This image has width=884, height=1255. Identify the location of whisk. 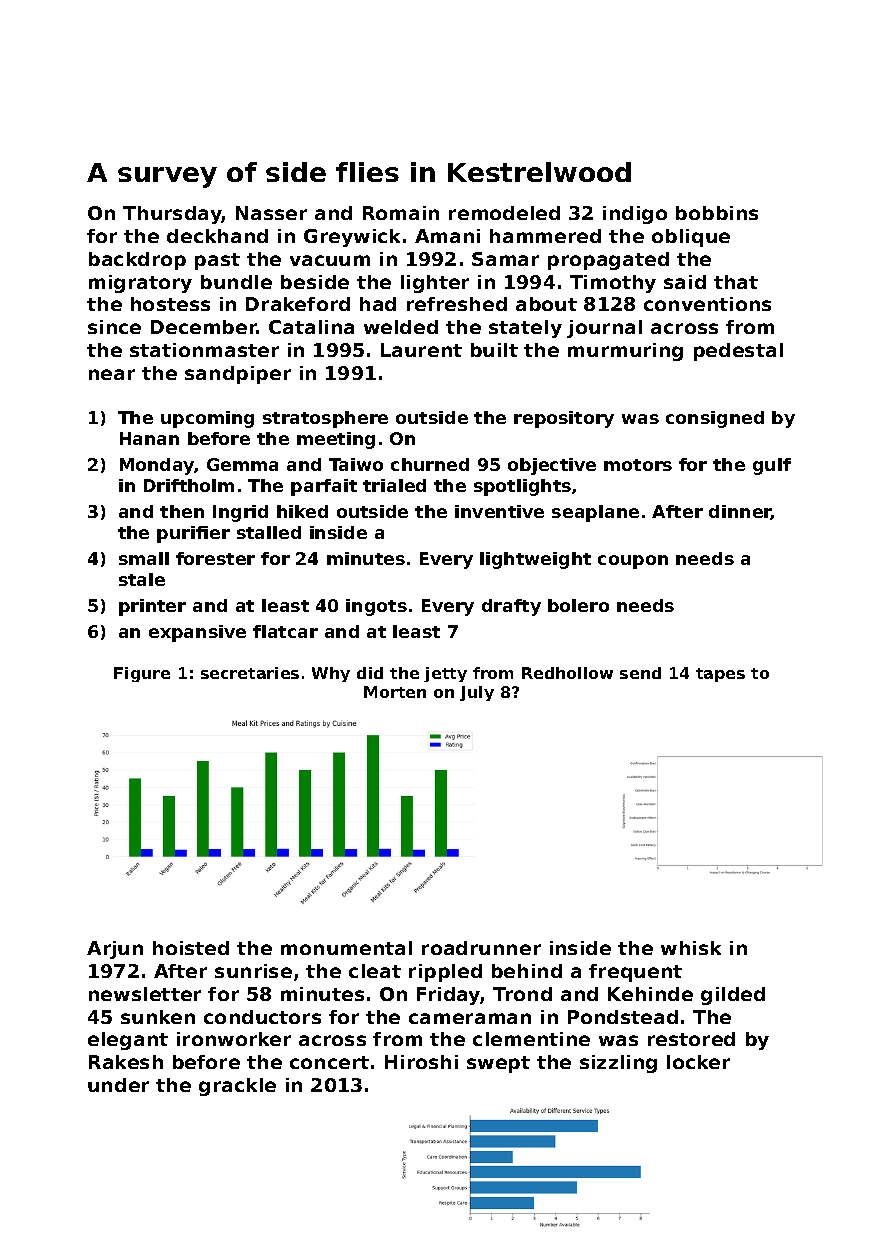
(691, 948).
